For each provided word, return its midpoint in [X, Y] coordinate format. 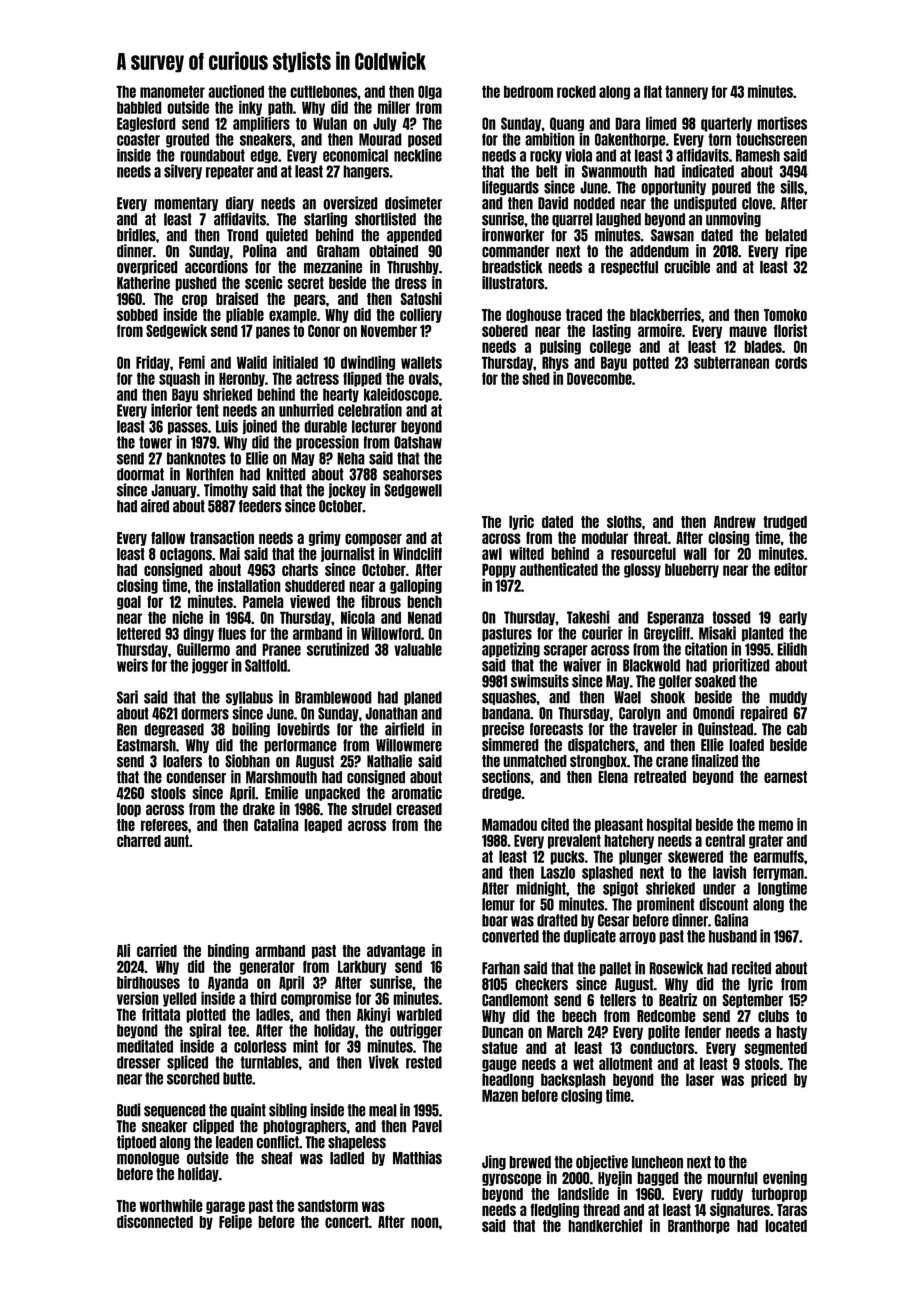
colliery [421, 315]
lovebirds [303, 729]
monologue [148, 1159]
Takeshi [588, 617]
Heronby [242, 379]
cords [791, 362]
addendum [659, 251]
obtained [393, 251]
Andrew [735, 522]
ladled [347, 1158]
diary [240, 203]
